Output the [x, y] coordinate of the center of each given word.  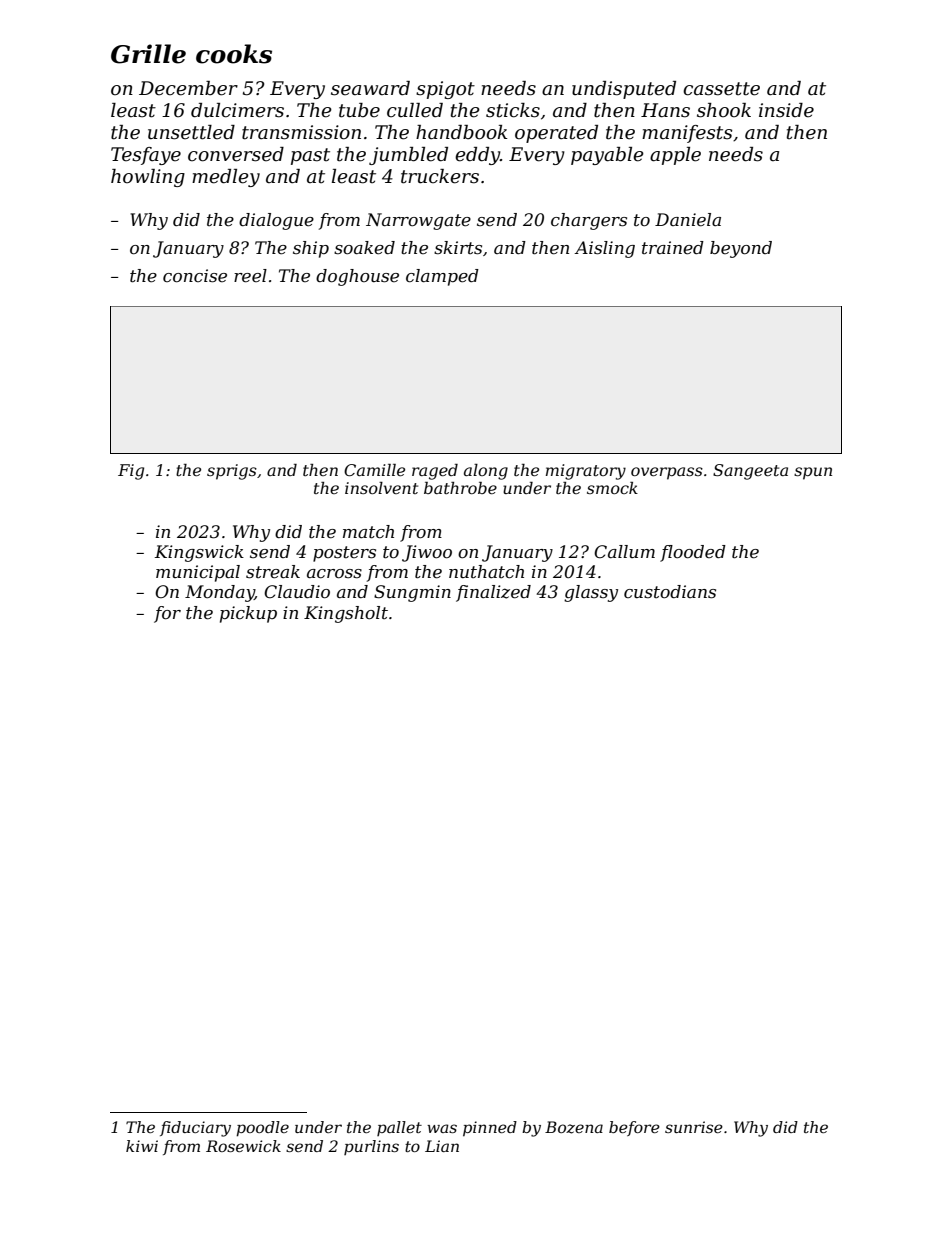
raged [435, 472]
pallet [399, 1128]
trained [673, 248]
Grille [148, 54]
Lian [442, 1146]
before [634, 1128]
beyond [741, 249]
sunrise [694, 1127]
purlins [371, 1147]
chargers [589, 221]
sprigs [232, 472]
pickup [248, 614]
